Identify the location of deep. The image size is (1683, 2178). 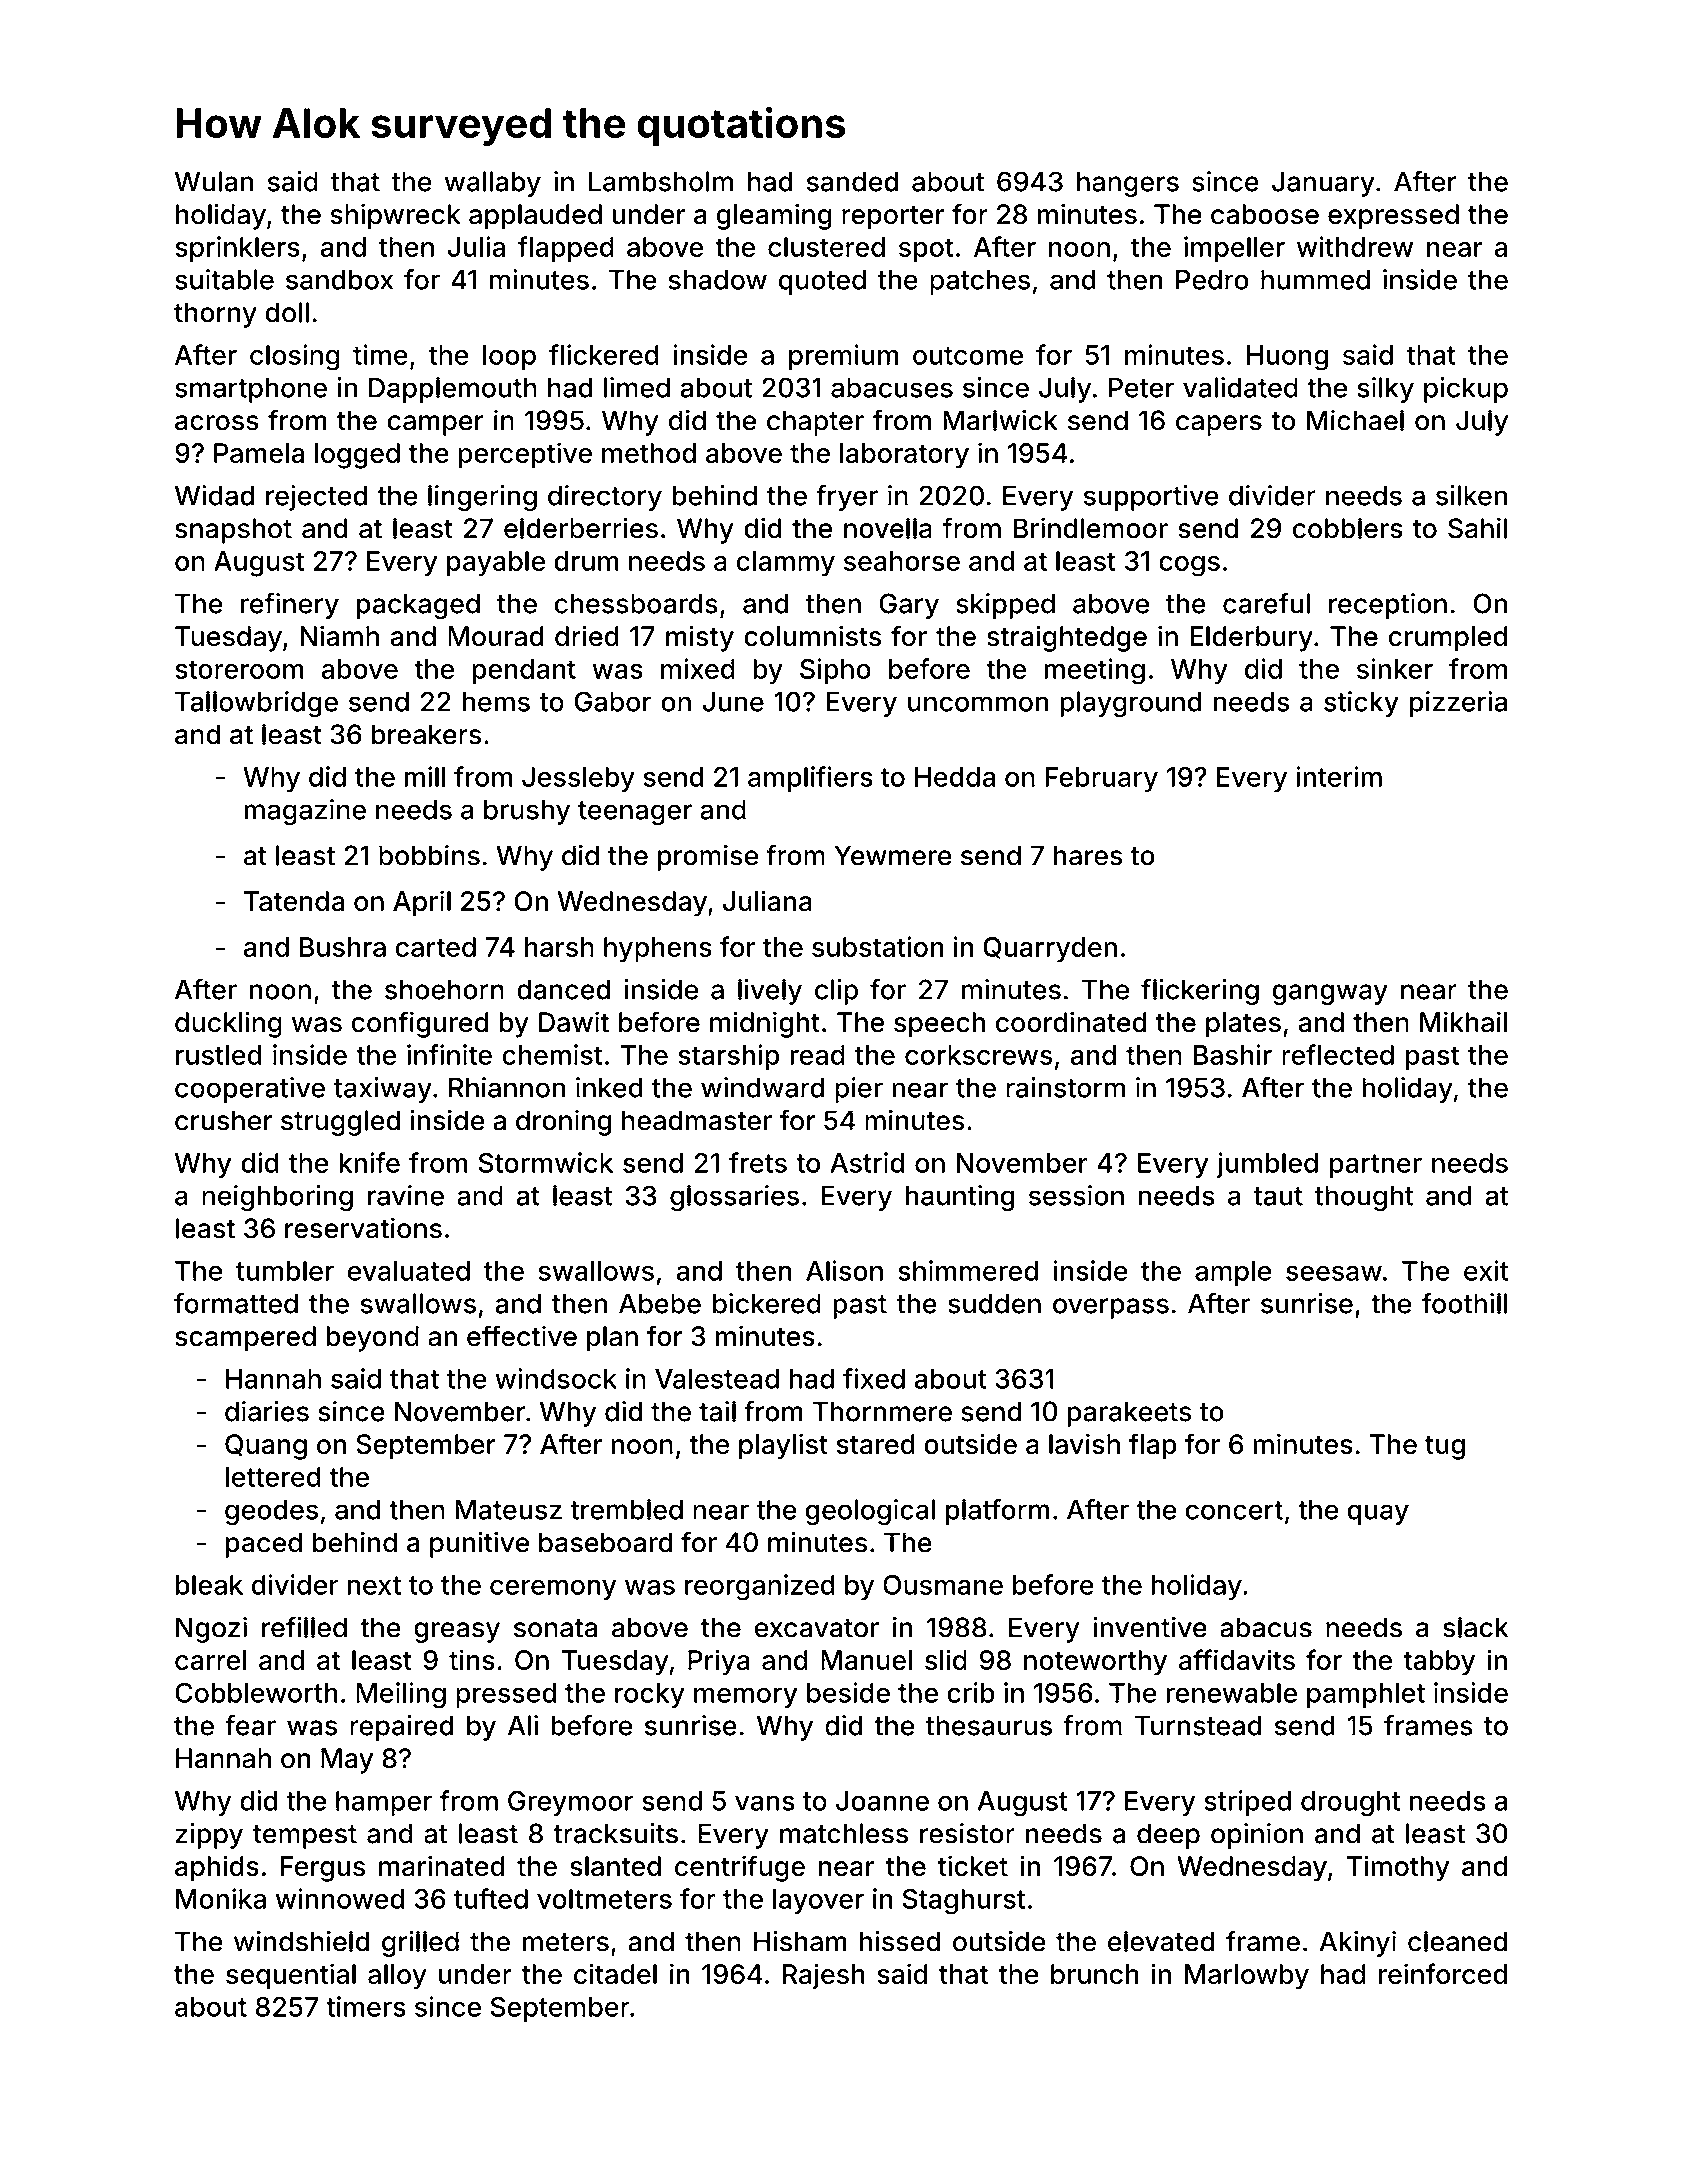
(1168, 1836).
